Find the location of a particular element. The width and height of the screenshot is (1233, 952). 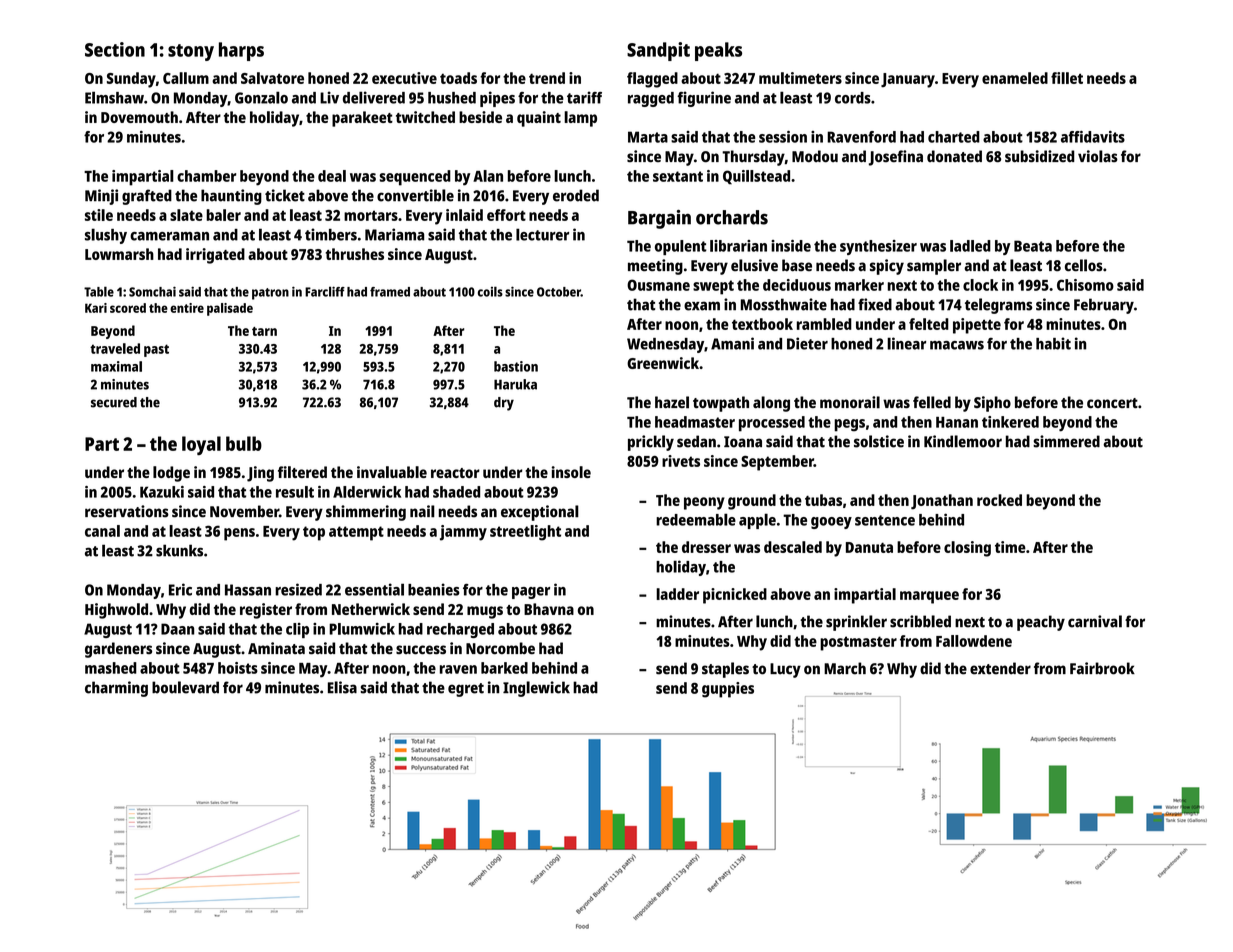

Section is located at coordinates (115, 49).
